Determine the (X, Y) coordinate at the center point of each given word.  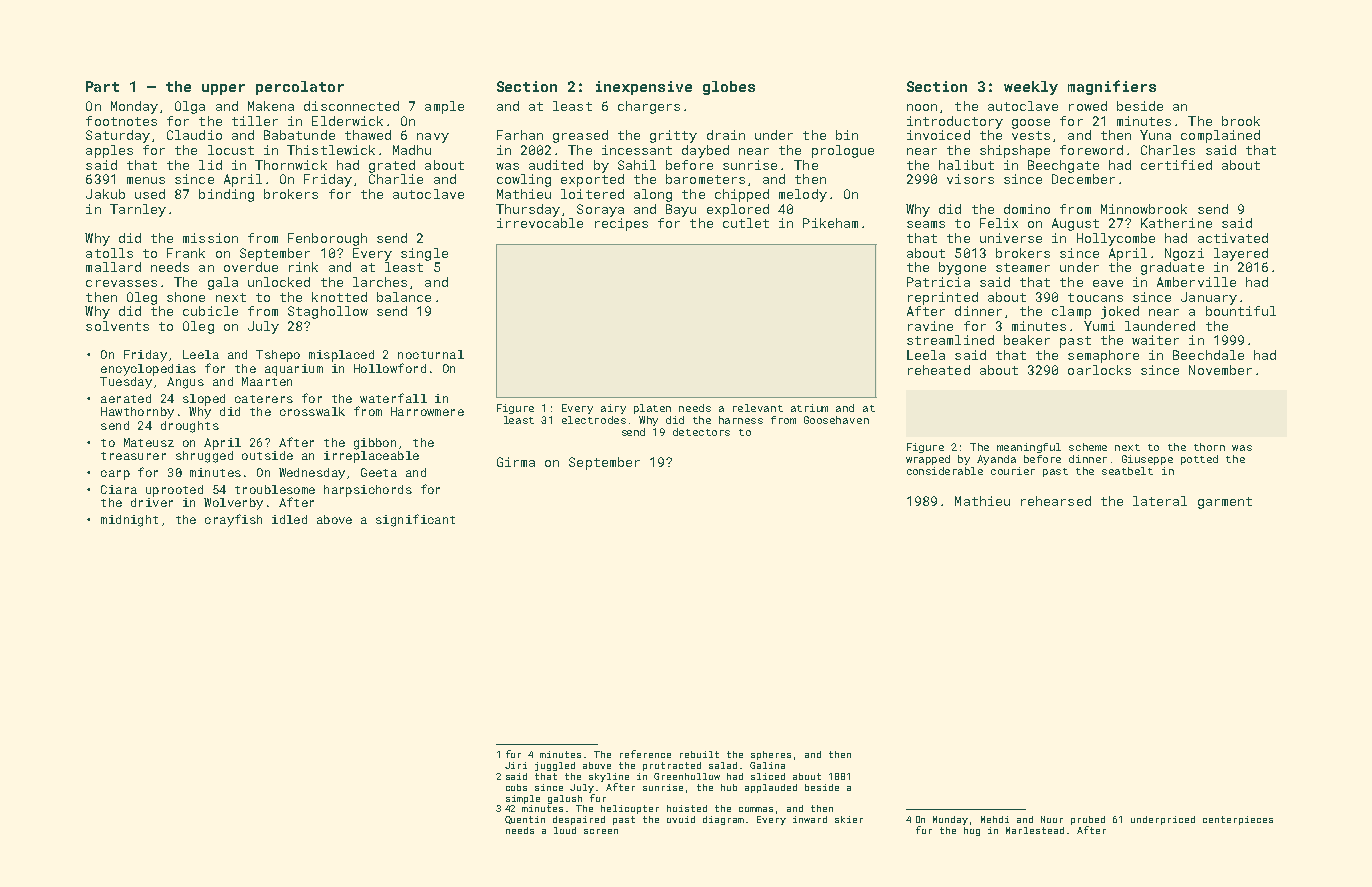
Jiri (516, 765)
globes (729, 88)
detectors (701, 432)
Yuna (1155, 135)
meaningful (1029, 448)
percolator (300, 88)
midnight (129, 521)
